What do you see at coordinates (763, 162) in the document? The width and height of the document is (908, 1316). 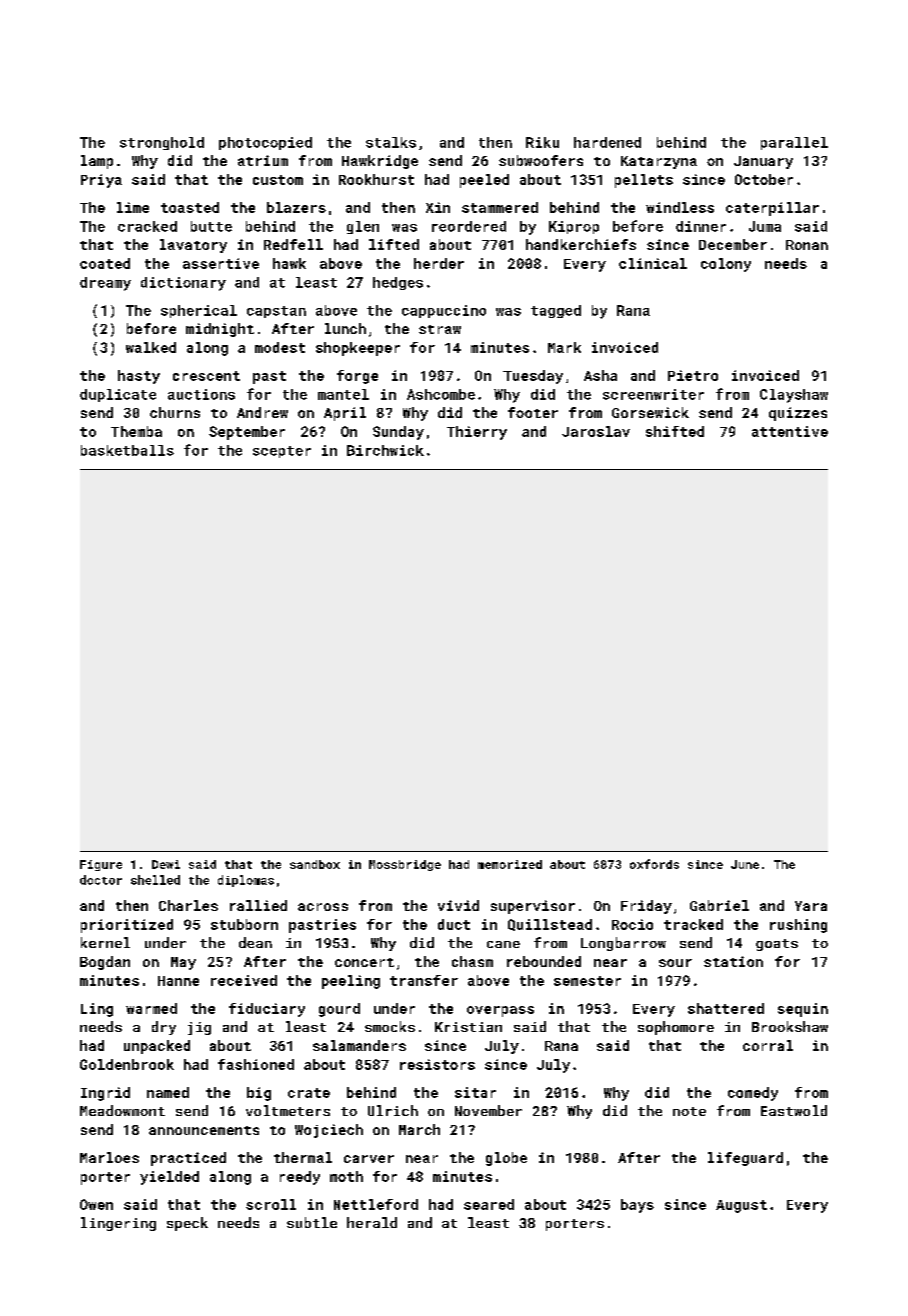 I see `January` at bounding box center [763, 162].
